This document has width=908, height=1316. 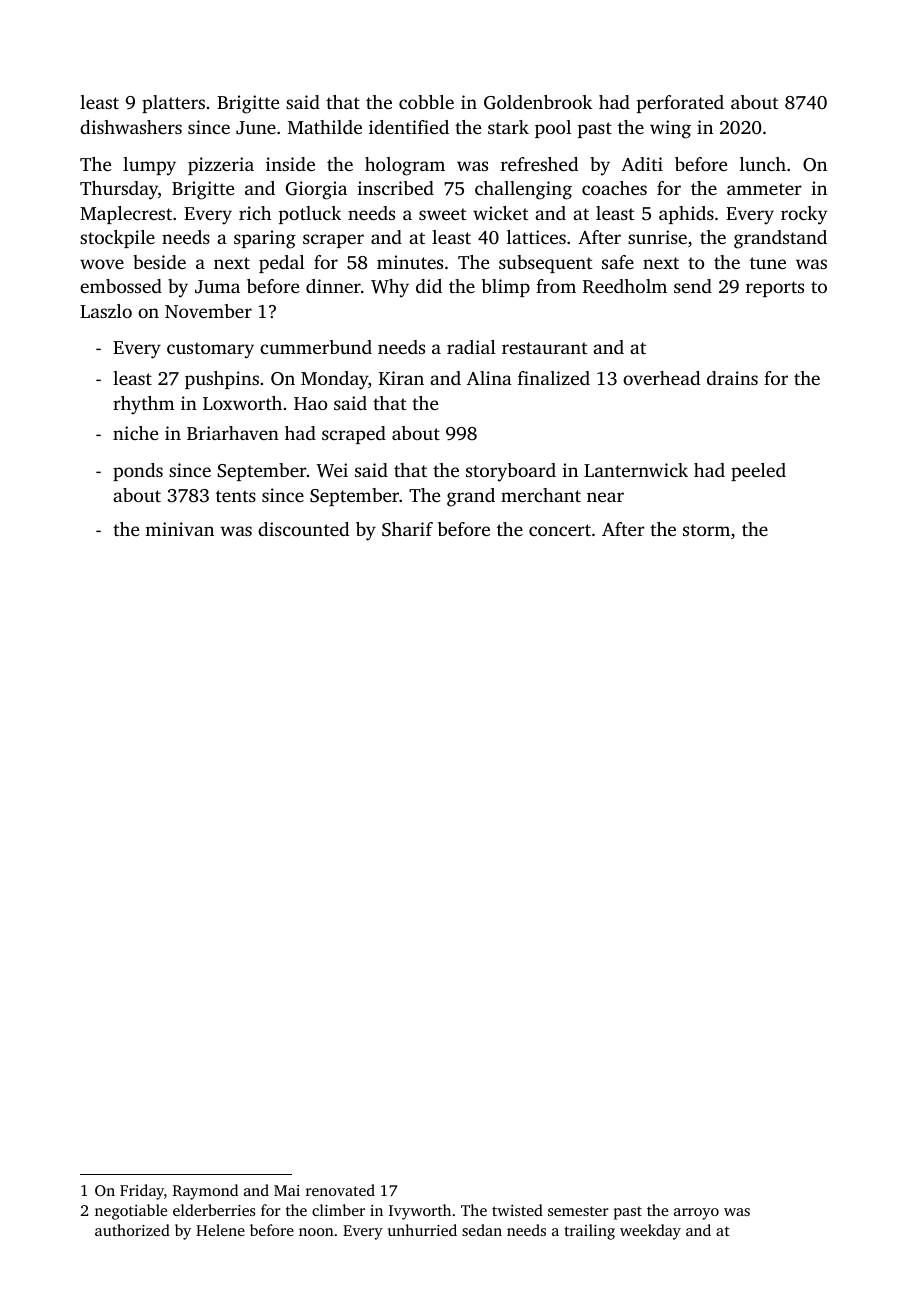 What do you see at coordinates (126, 215) in the document?
I see `Maplecrest` at bounding box center [126, 215].
